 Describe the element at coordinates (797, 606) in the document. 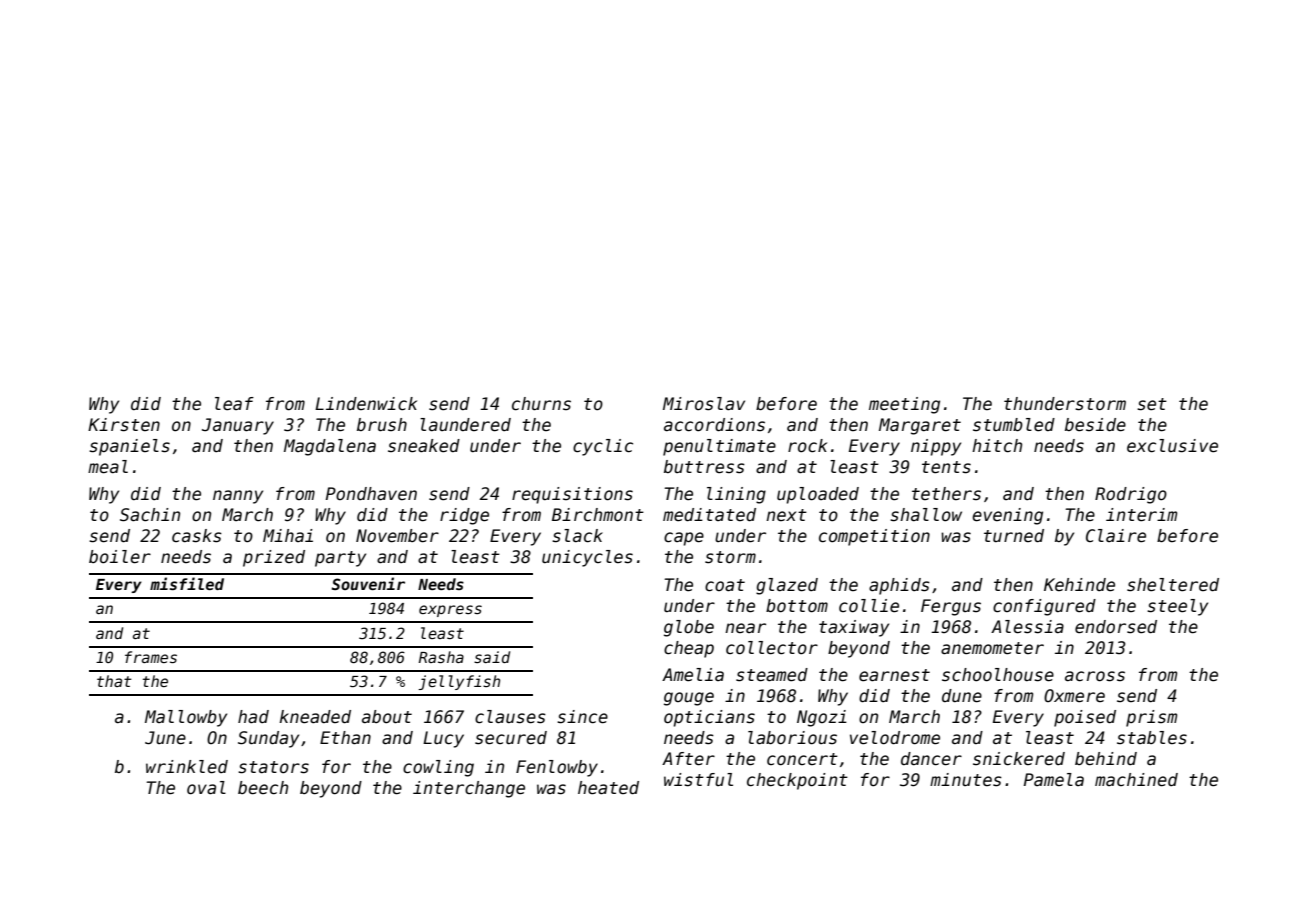

I see `bottom` at that location.
